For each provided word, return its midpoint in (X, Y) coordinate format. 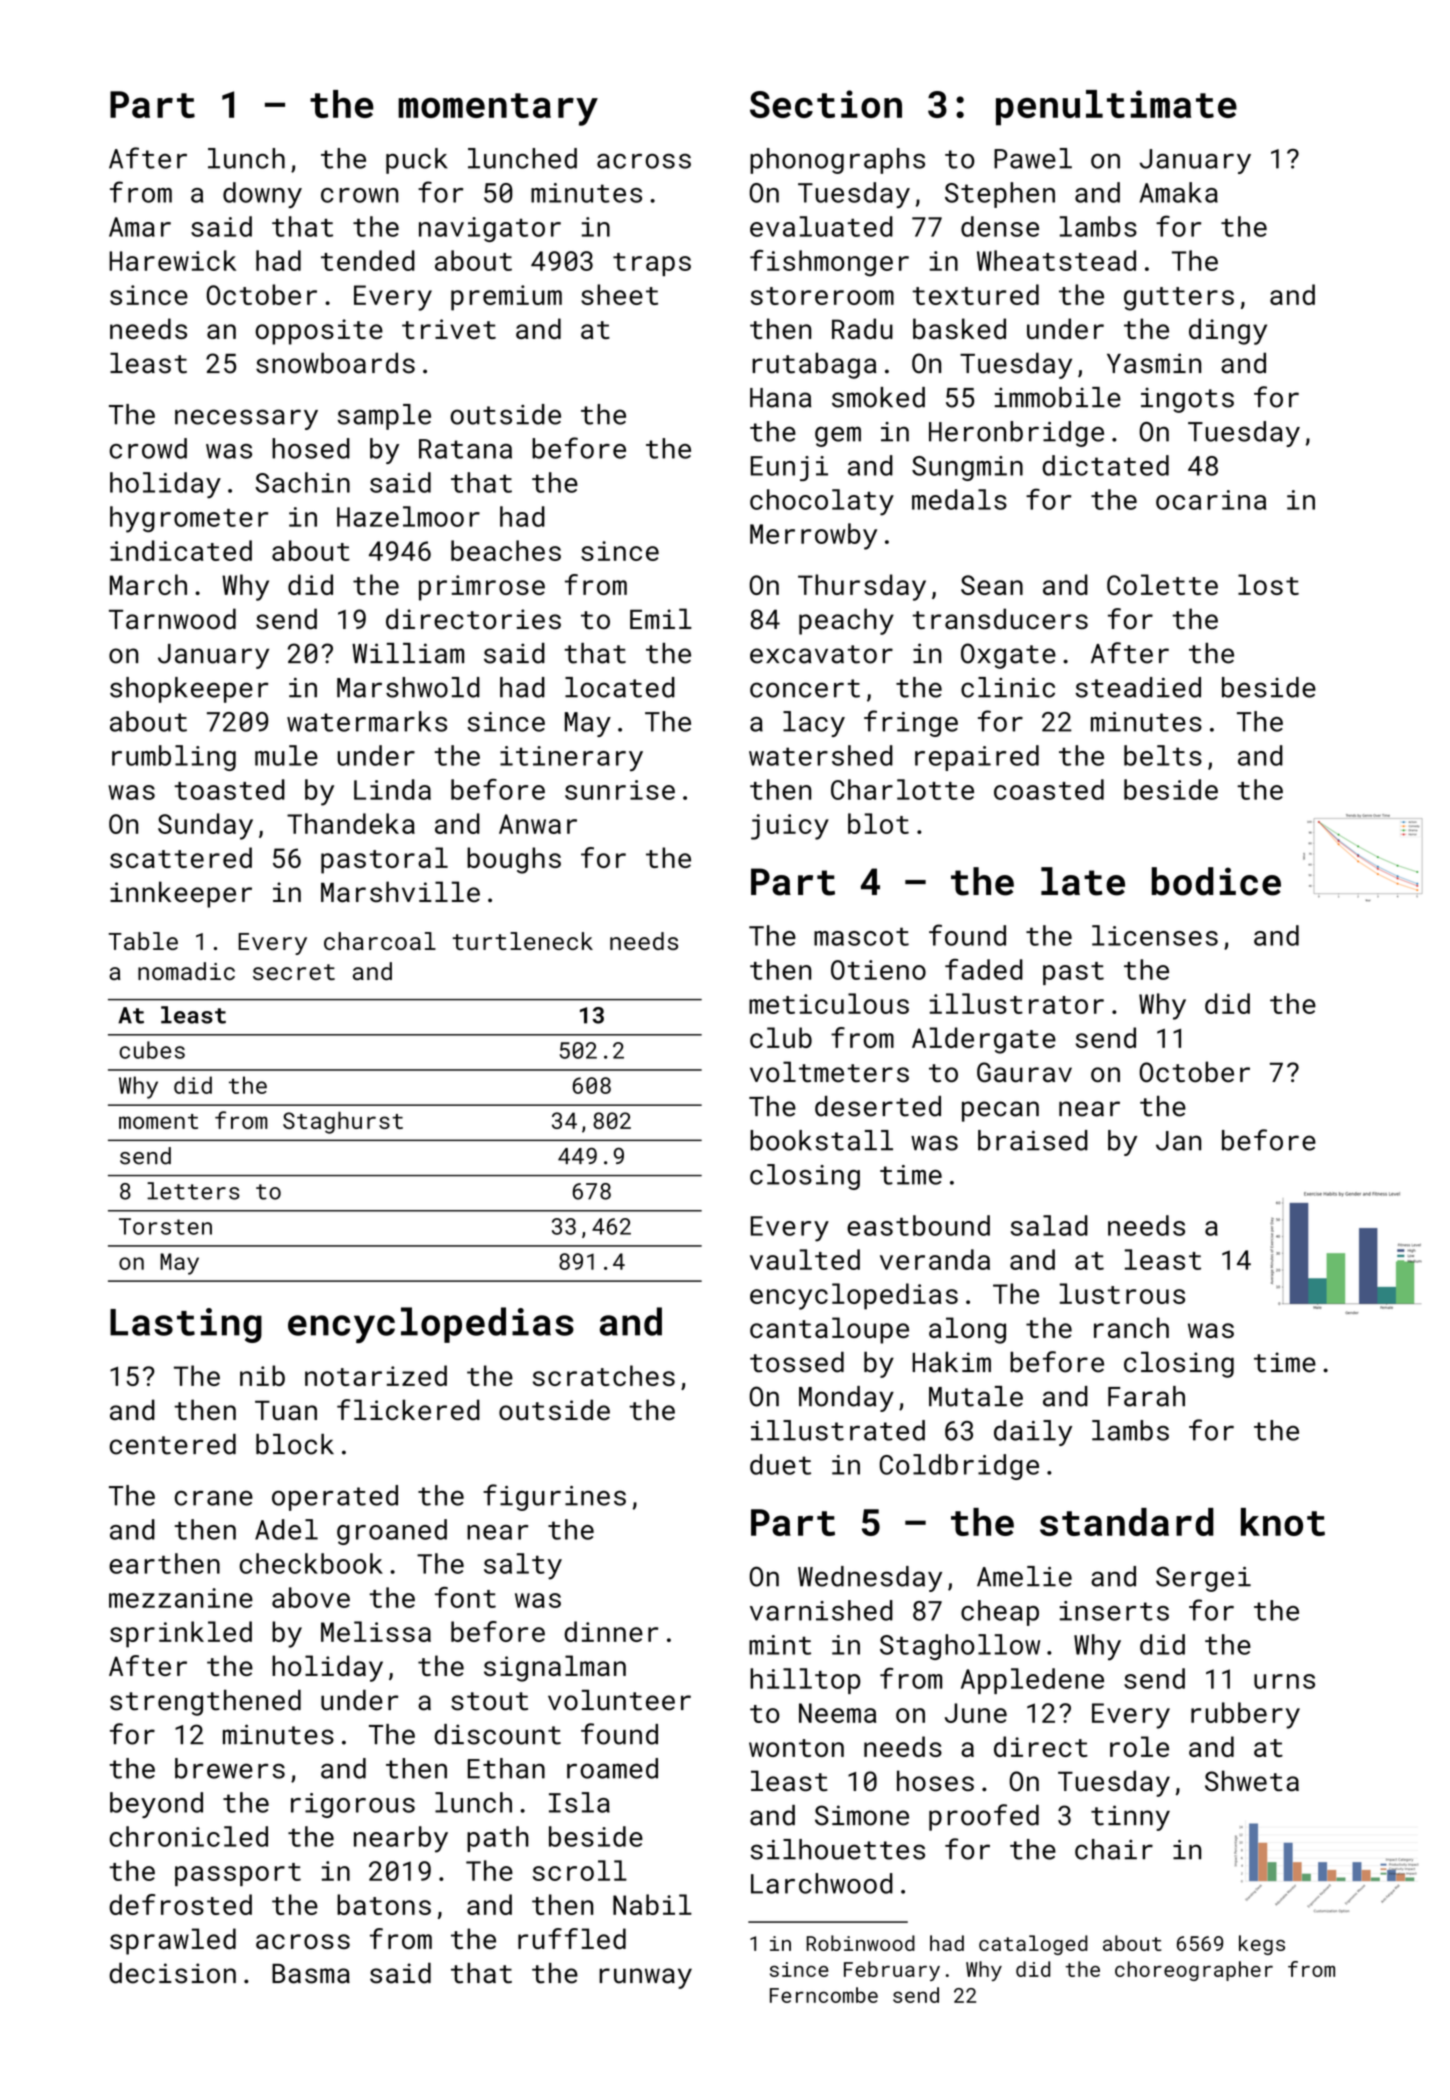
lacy (814, 724)
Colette (1162, 584)
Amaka (1178, 192)
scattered (181, 857)
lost (1268, 584)
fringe (911, 723)
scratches (604, 1375)
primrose (482, 588)
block (295, 1444)
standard (1127, 1522)
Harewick (172, 260)
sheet (619, 294)
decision (172, 1973)
